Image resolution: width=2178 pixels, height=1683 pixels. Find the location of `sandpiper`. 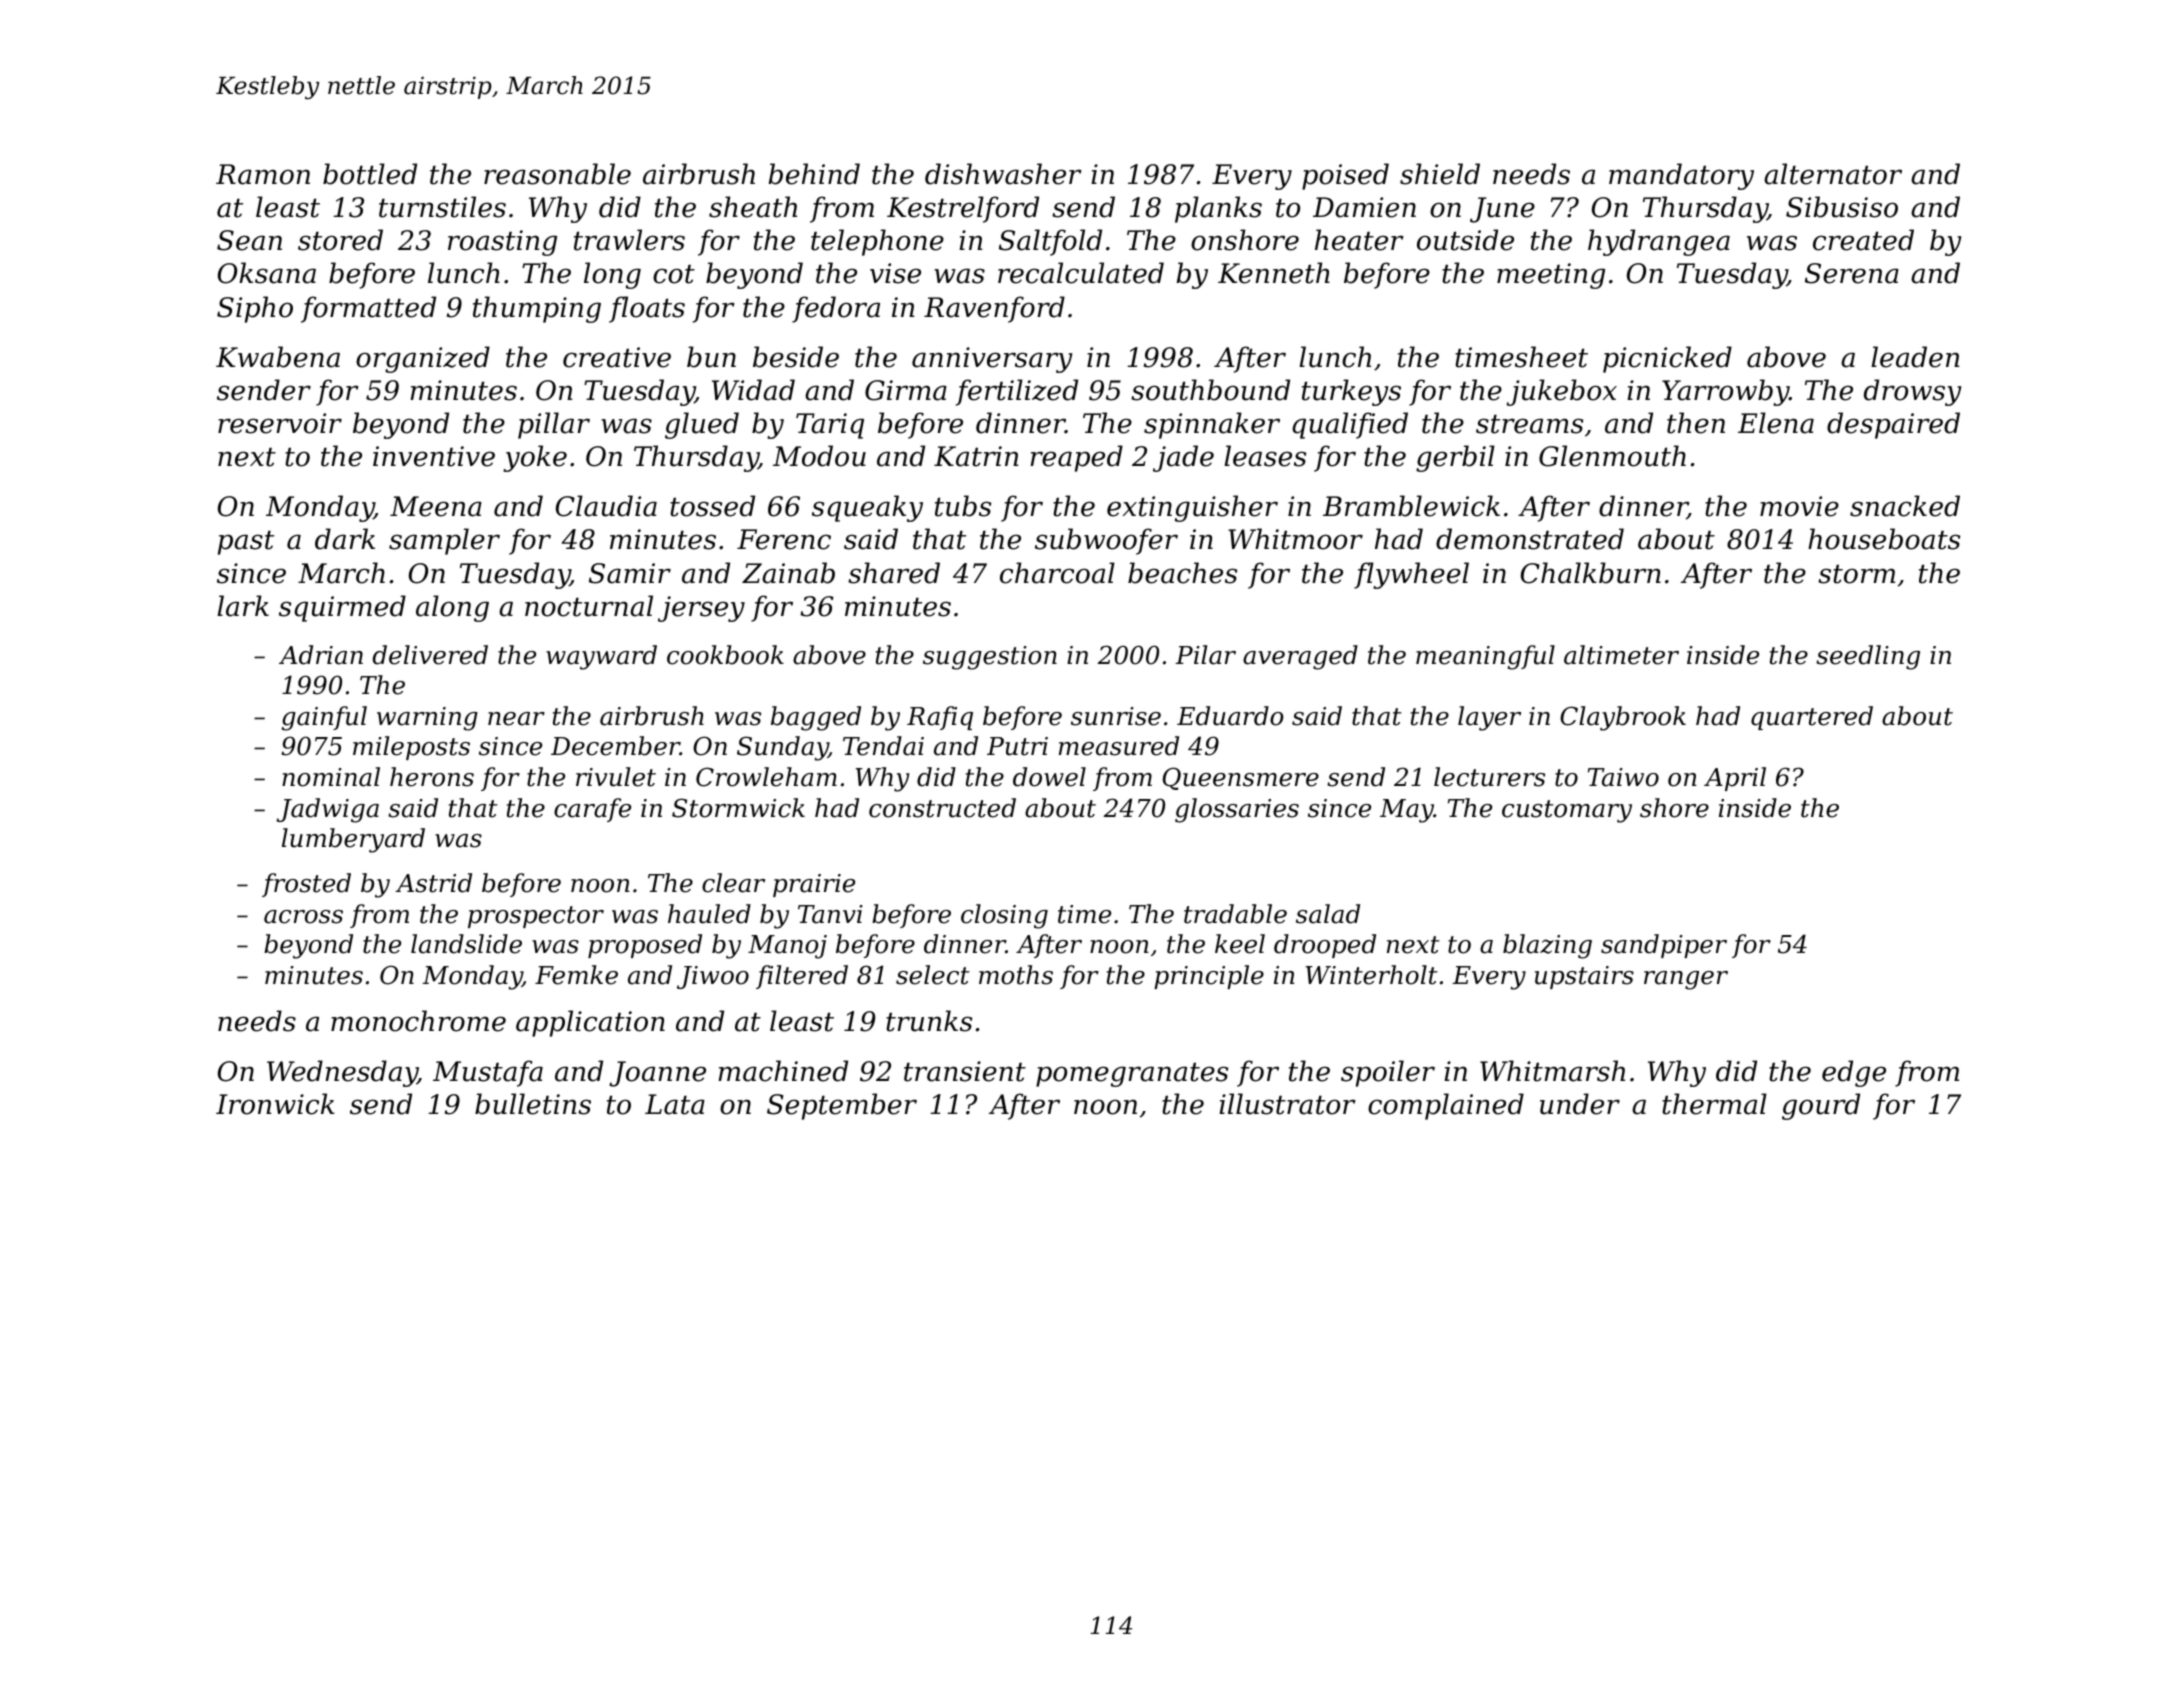

sandpiper is located at coordinates (1664, 946).
